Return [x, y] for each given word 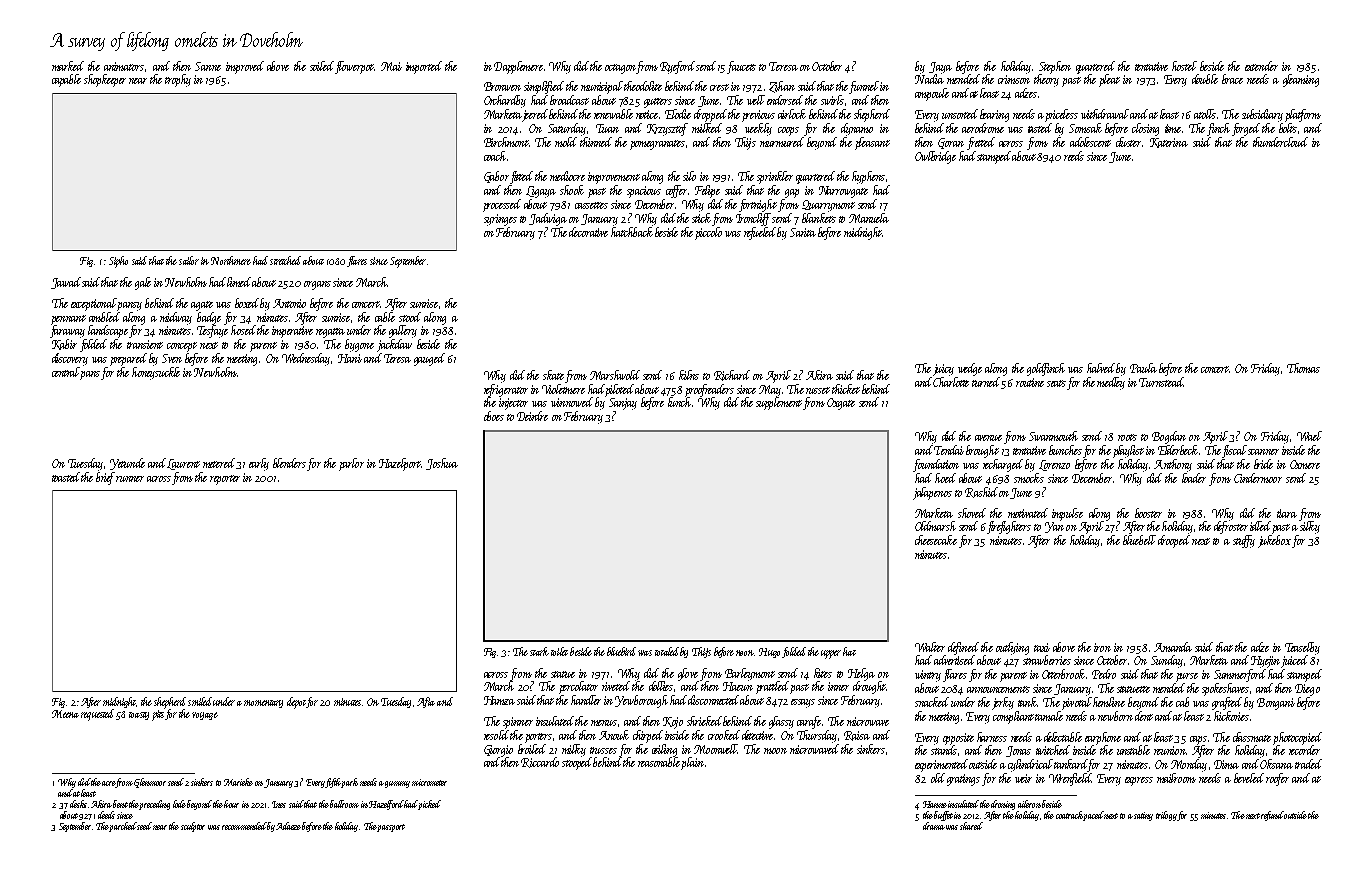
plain [692, 763]
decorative [588, 232]
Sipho [118, 262]
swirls [832, 100]
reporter [225, 480]
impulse [1067, 514]
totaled [668, 651]
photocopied [1297, 738]
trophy [178, 80]
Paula [1143, 368]
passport [391, 828]
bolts [1288, 128]
